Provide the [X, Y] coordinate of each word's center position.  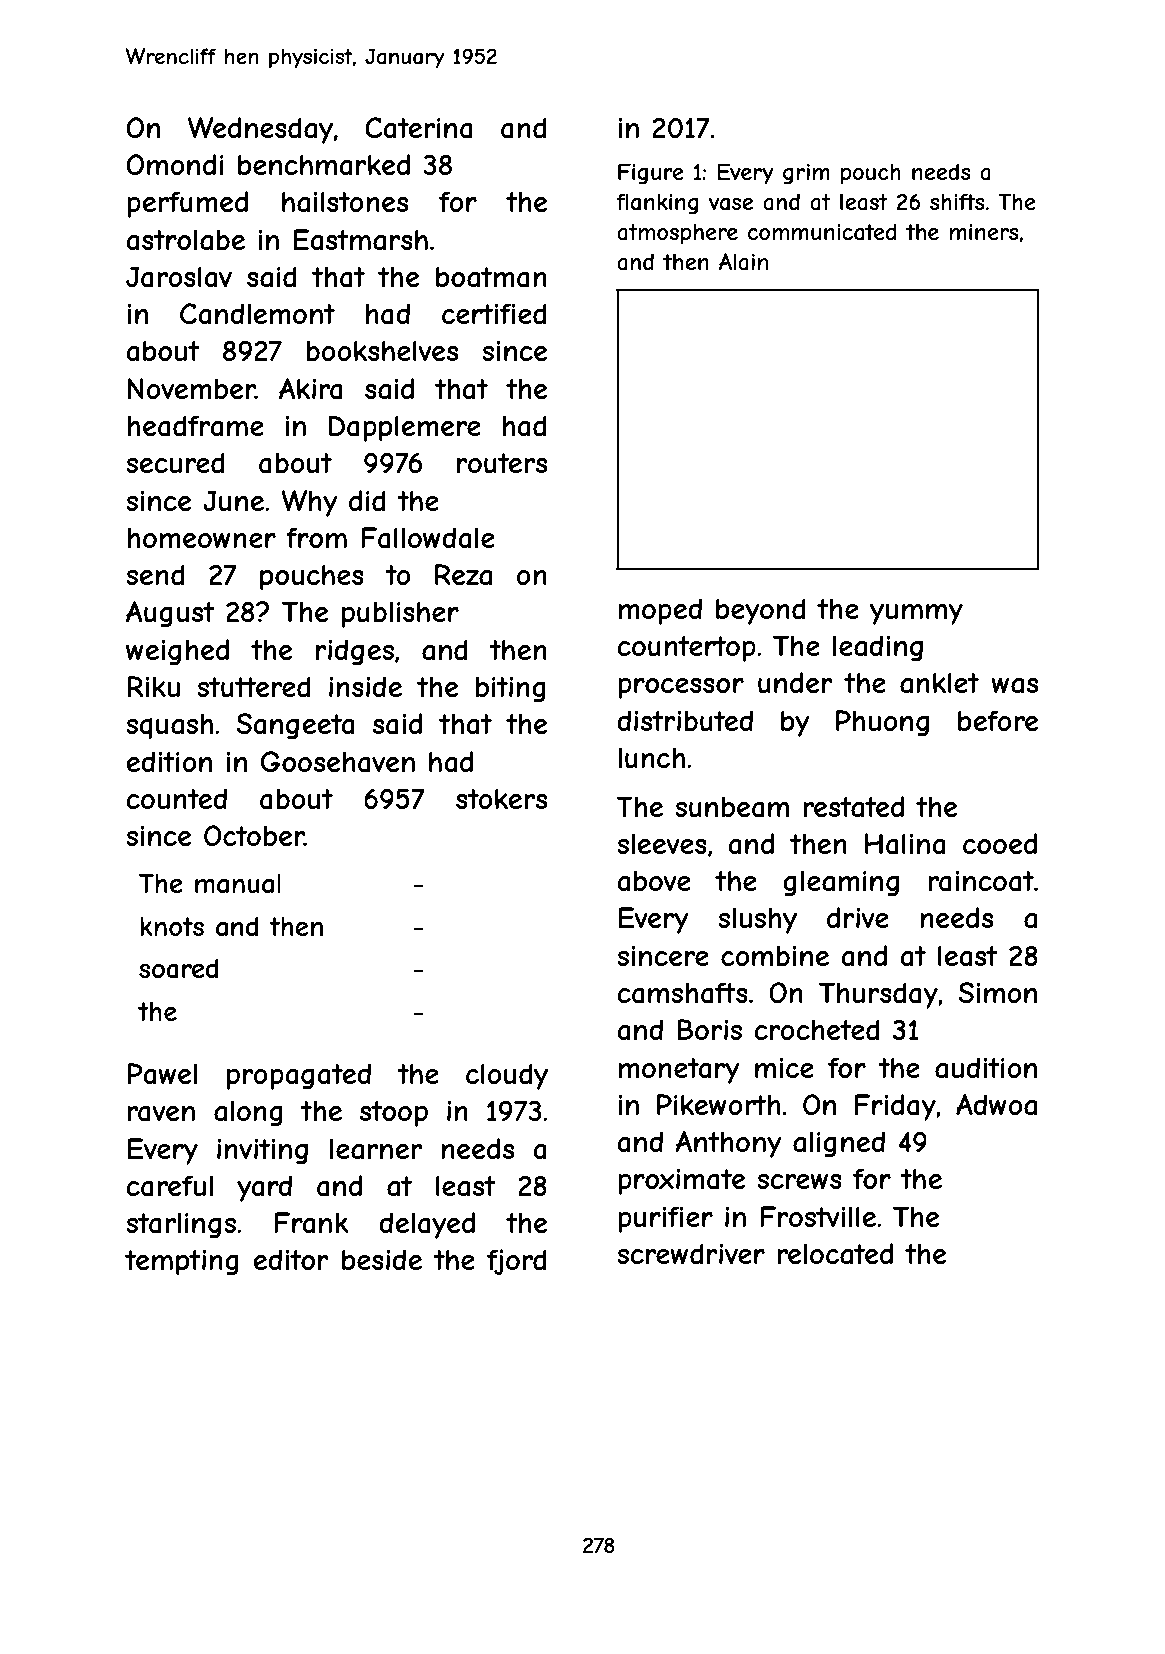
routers [502, 463]
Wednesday [260, 130]
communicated [822, 232]
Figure [651, 174]
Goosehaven [338, 762]
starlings [181, 1225]
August [170, 614]
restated [853, 807]
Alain [743, 262]
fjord [517, 1262]
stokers [501, 799]
